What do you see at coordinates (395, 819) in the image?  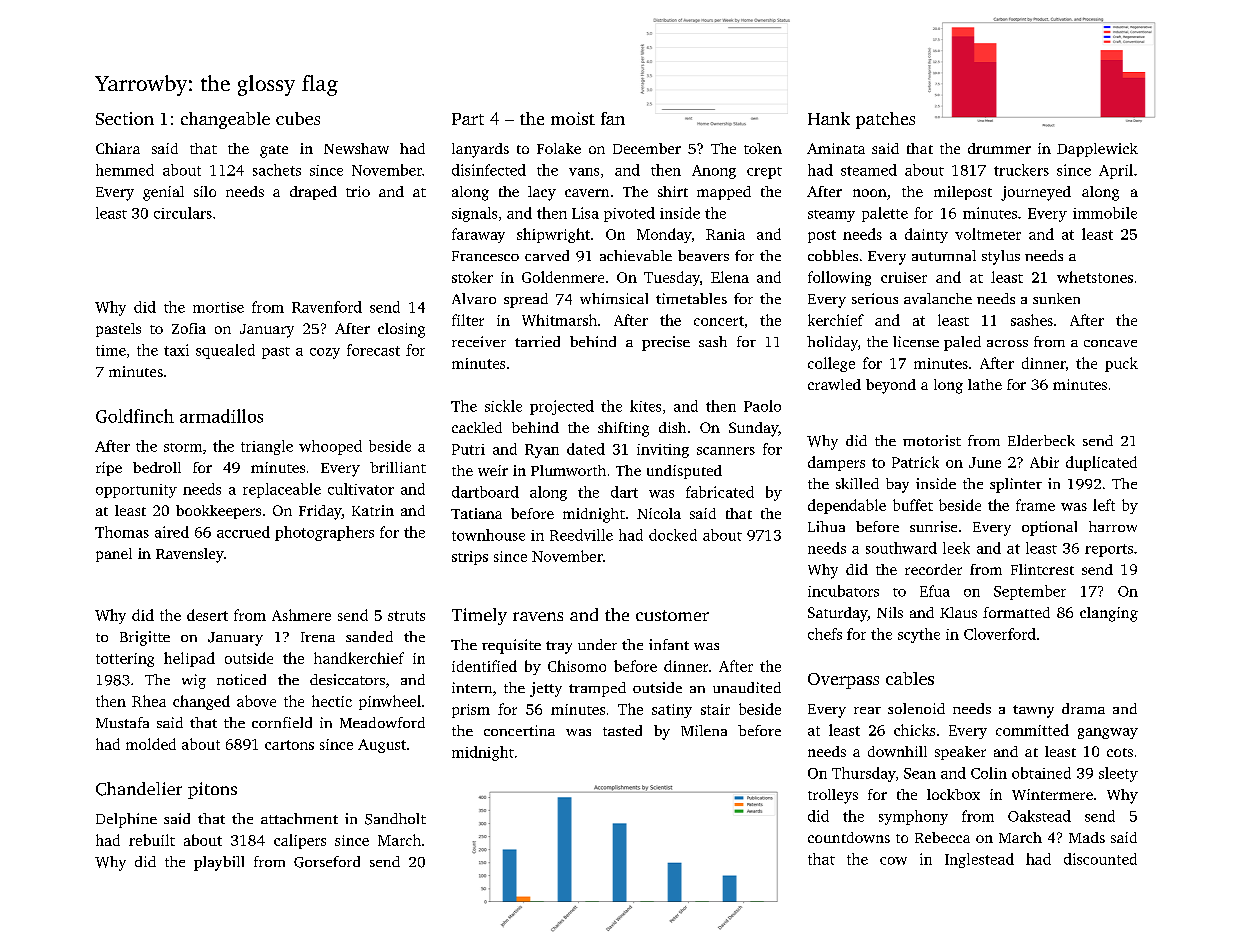 I see `Sandholt` at bounding box center [395, 819].
